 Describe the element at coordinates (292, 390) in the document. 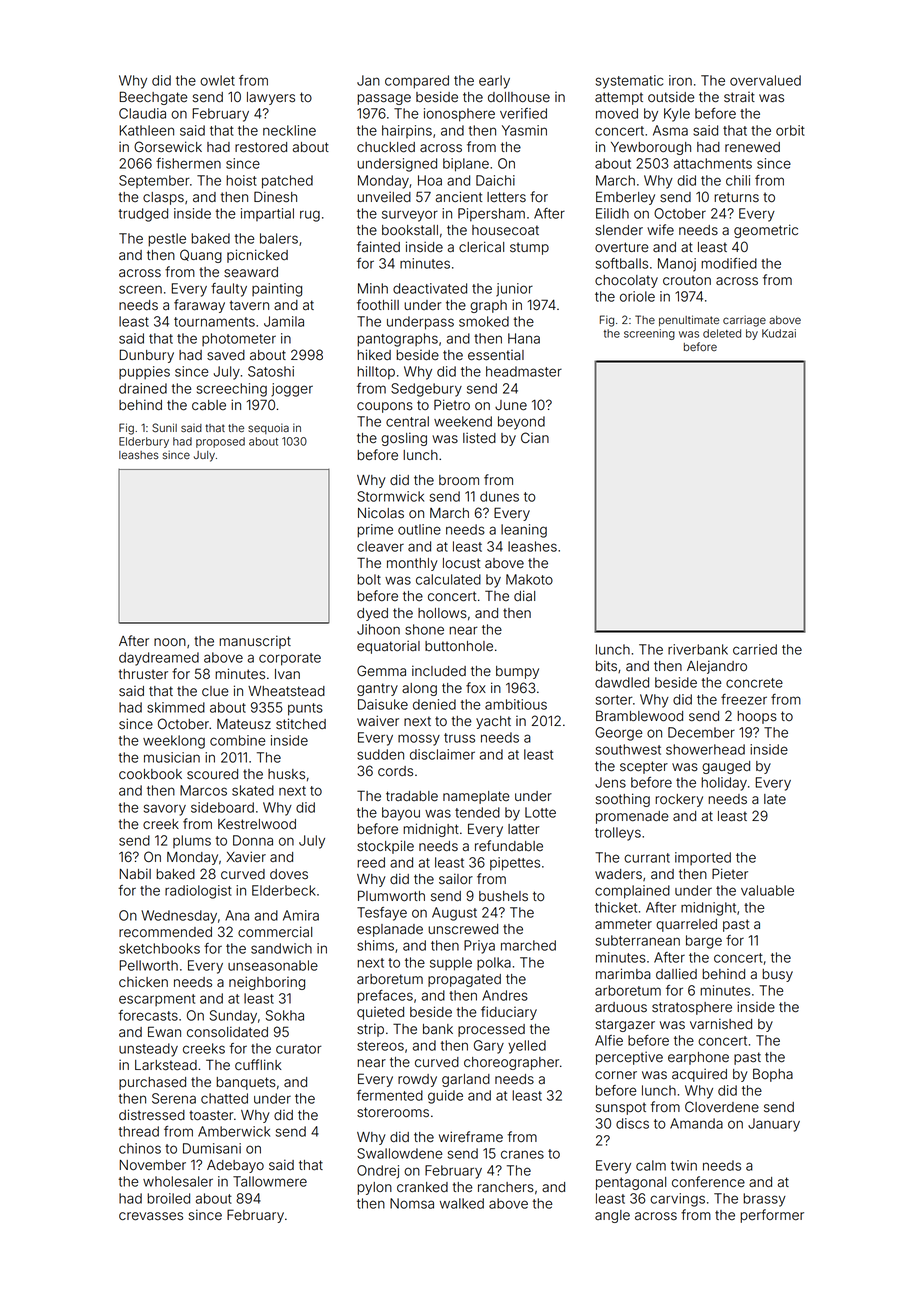

I see `jogger` at that location.
